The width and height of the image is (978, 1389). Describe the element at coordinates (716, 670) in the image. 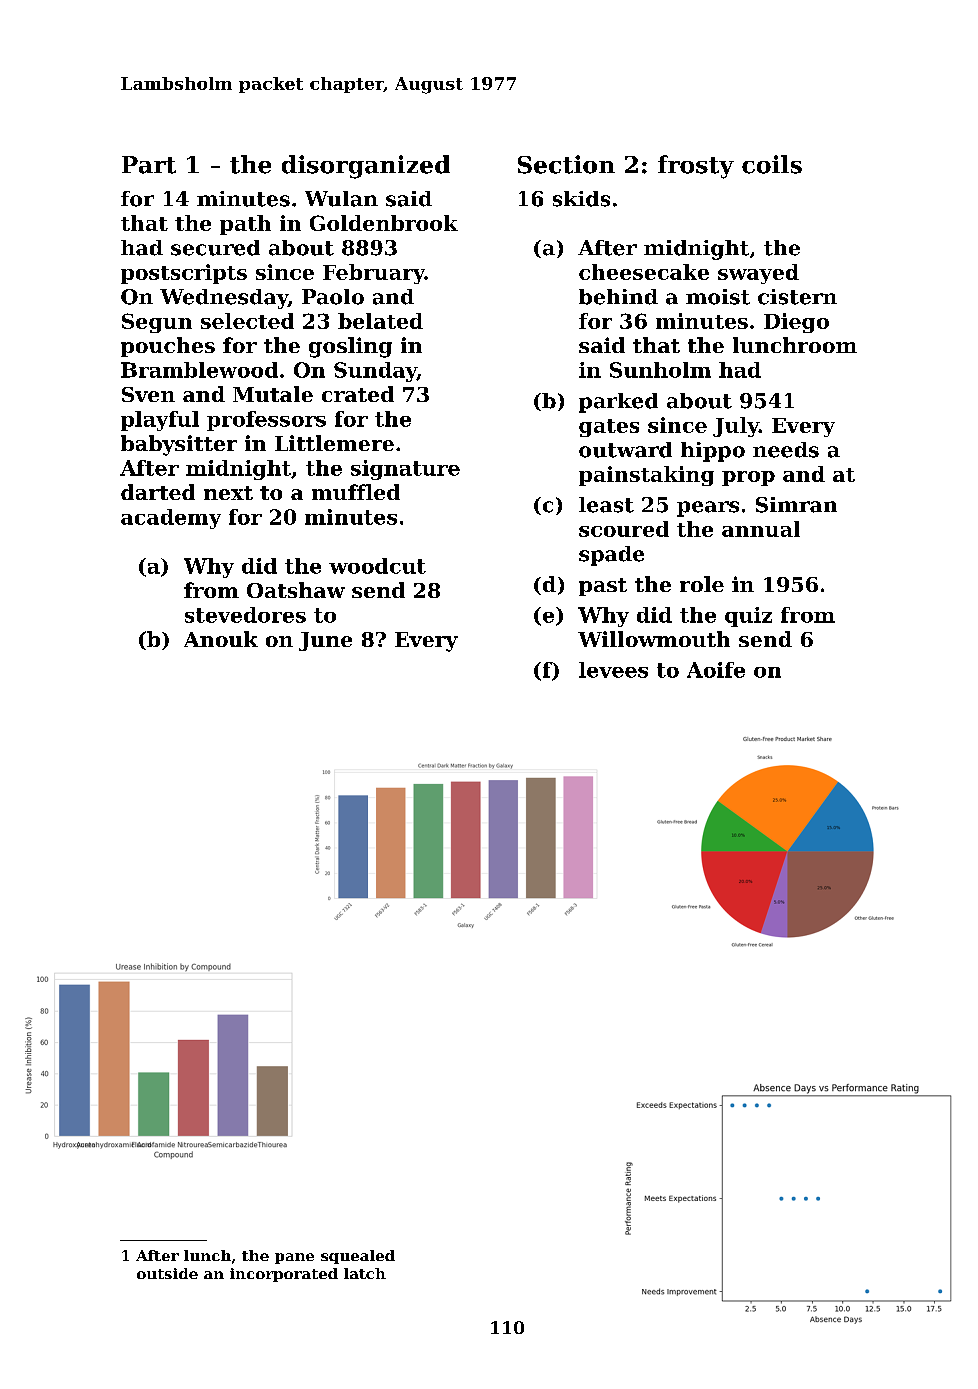

I see `Aoife` at that location.
